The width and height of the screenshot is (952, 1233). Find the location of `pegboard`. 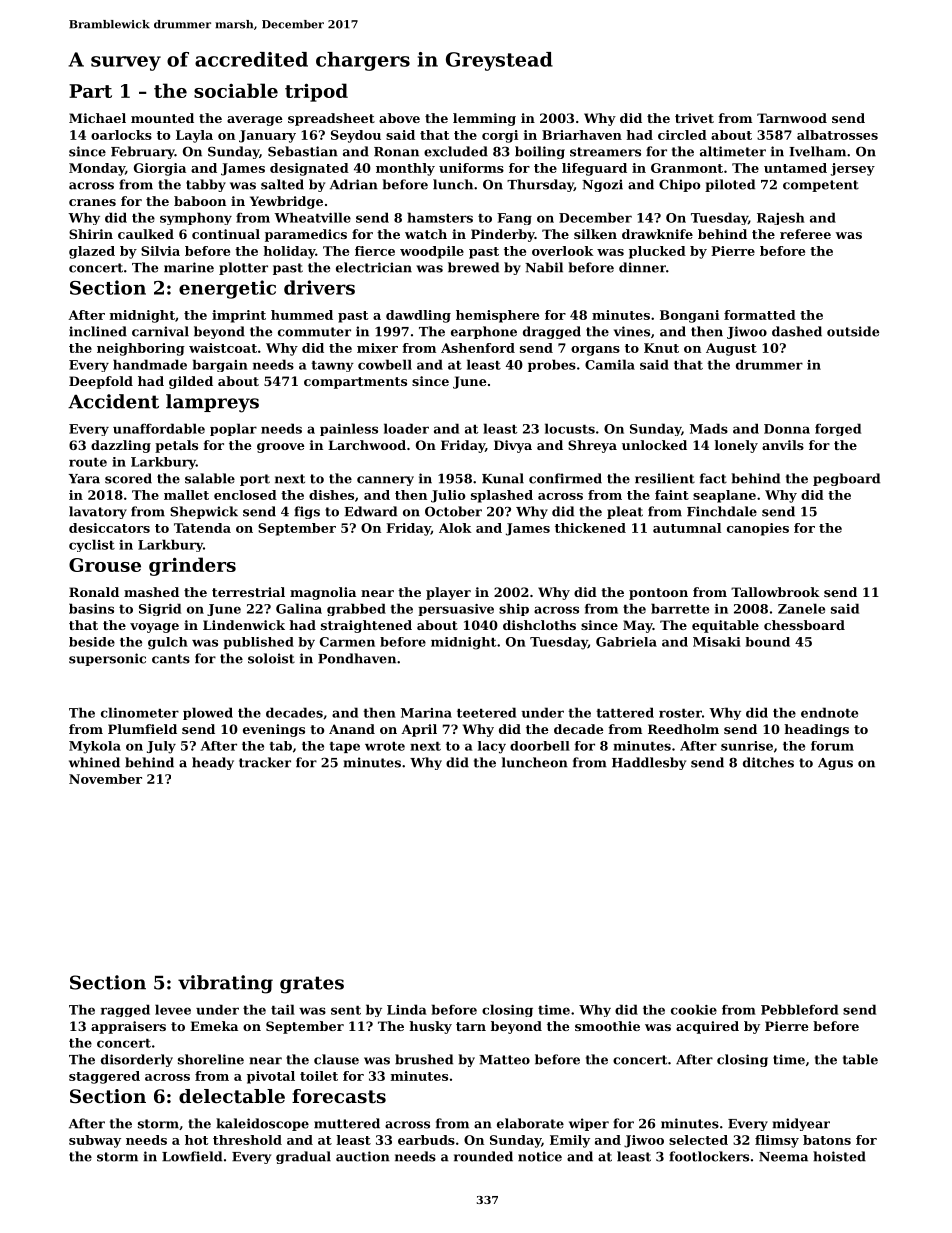

pegboard is located at coordinates (846, 479).
